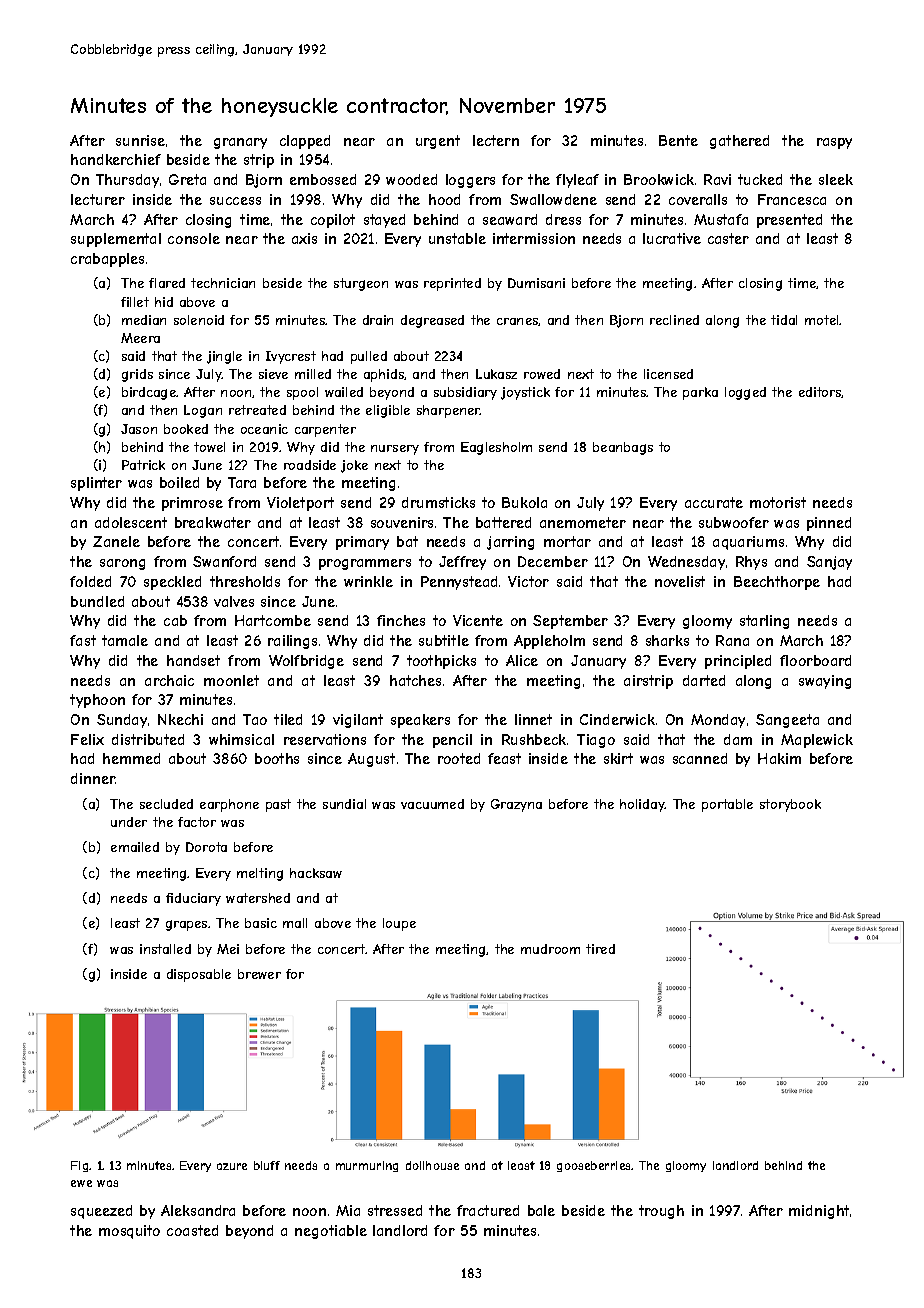 Image resolution: width=924 pixels, height=1308 pixels. Describe the element at coordinates (659, 179) in the image. I see `Brookwick` at that location.
